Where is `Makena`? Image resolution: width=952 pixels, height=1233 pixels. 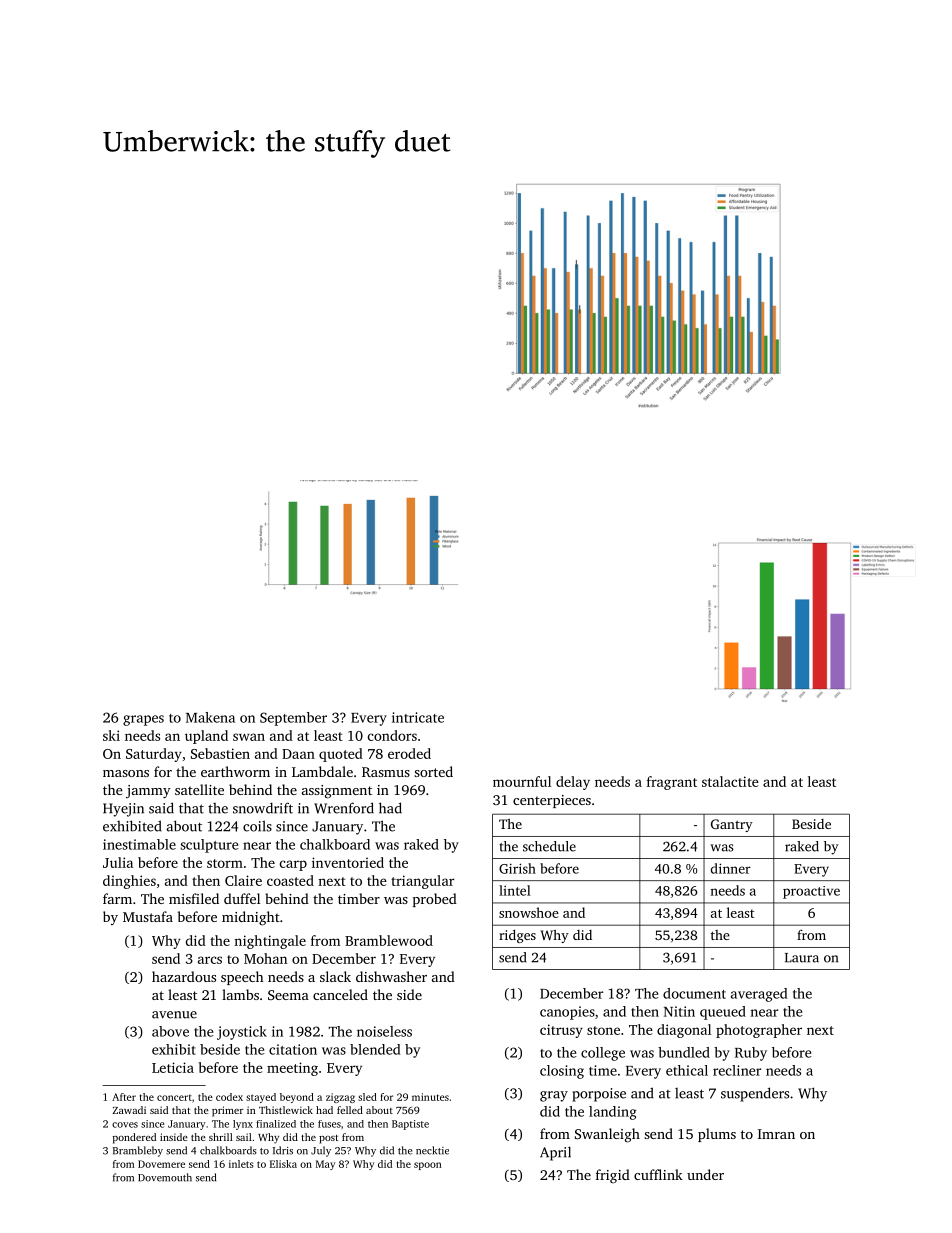 Makena is located at coordinates (210, 717).
